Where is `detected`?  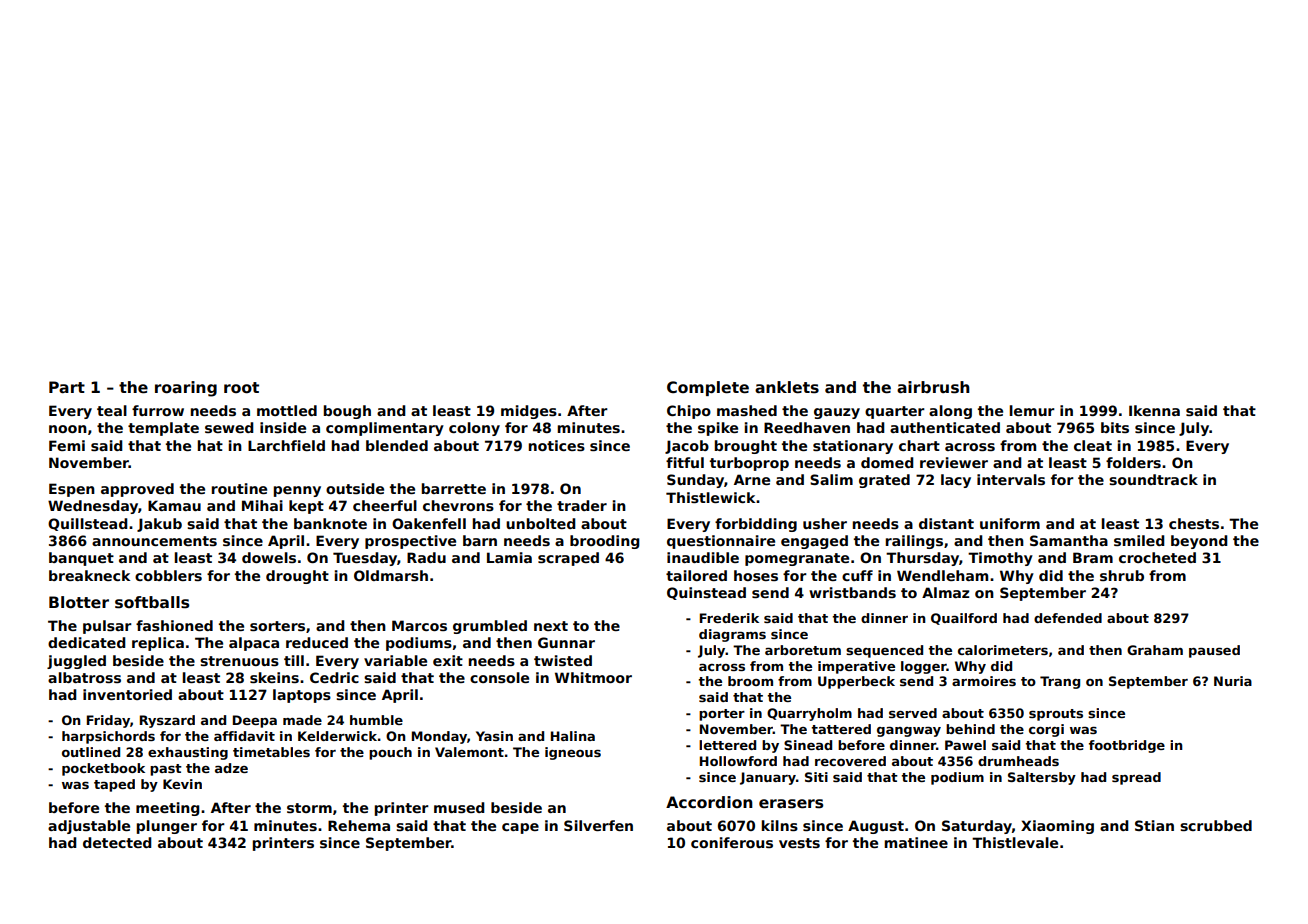
detected is located at coordinates (117, 842).
